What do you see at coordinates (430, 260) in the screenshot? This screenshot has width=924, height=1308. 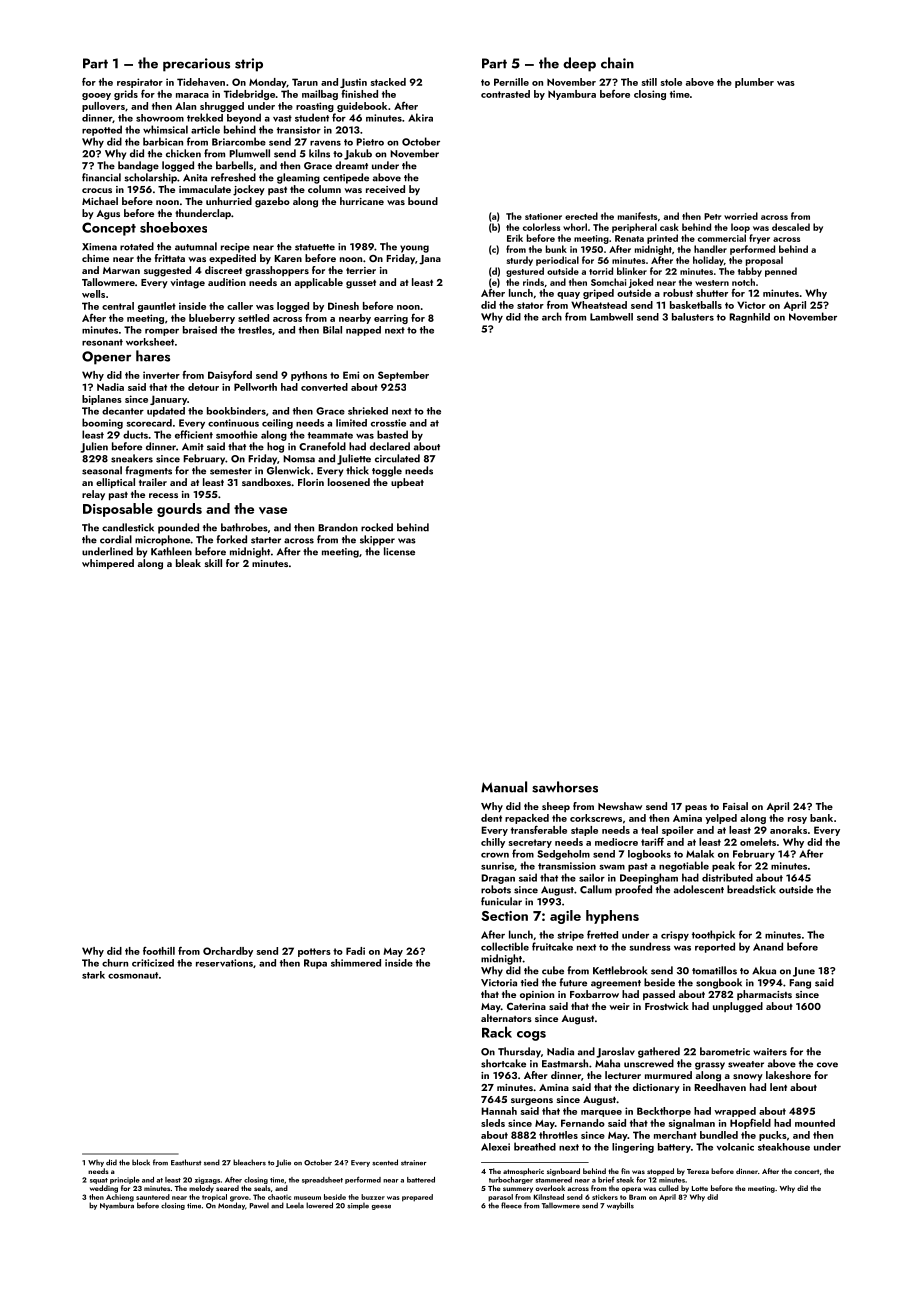 I see `Jana` at bounding box center [430, 260].
